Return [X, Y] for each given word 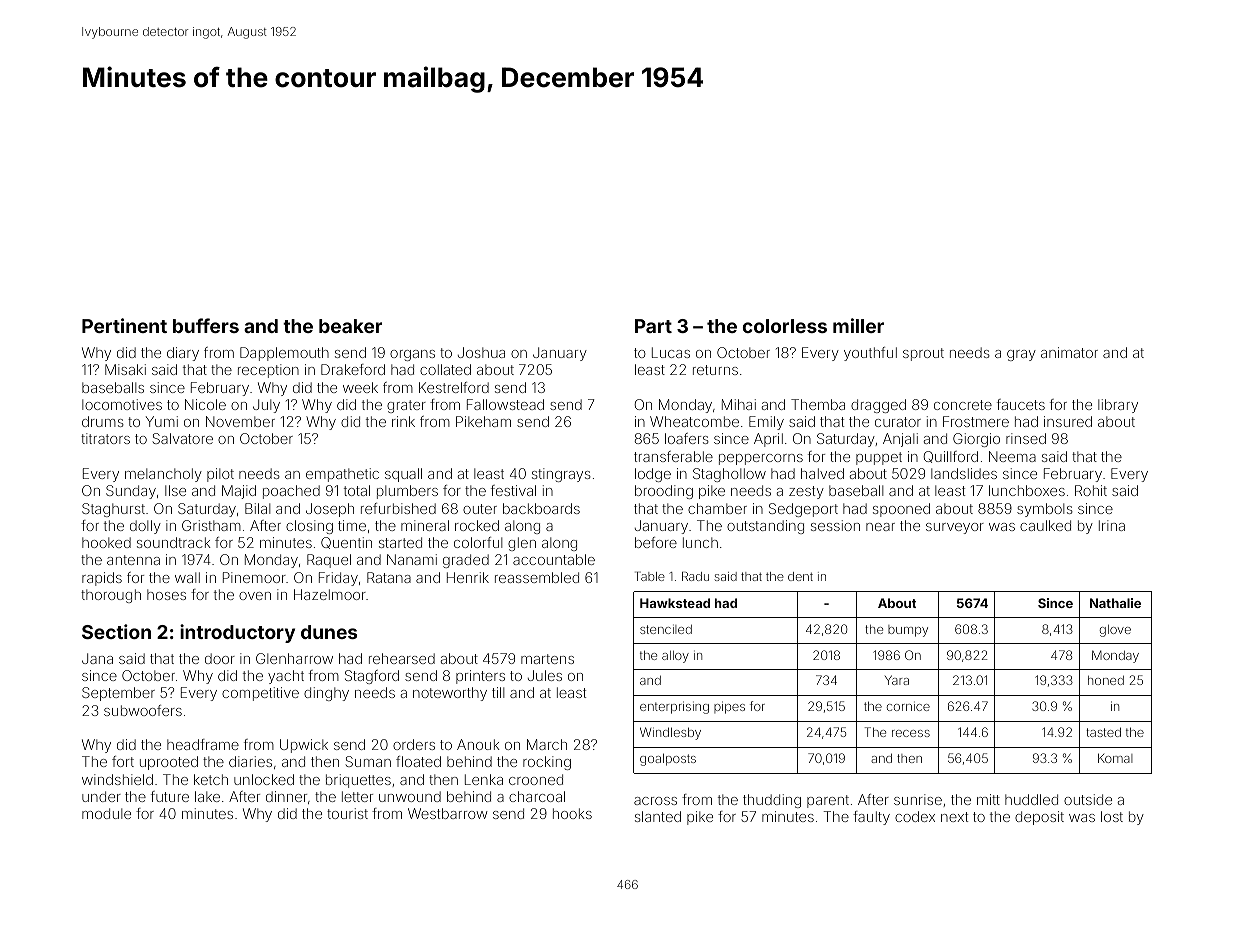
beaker [350, 326]
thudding [772, 801]
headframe [203, 744]
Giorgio [976, 440]
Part [653, 326]
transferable [673, 456]
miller [858, 325]
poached [291, 492]
